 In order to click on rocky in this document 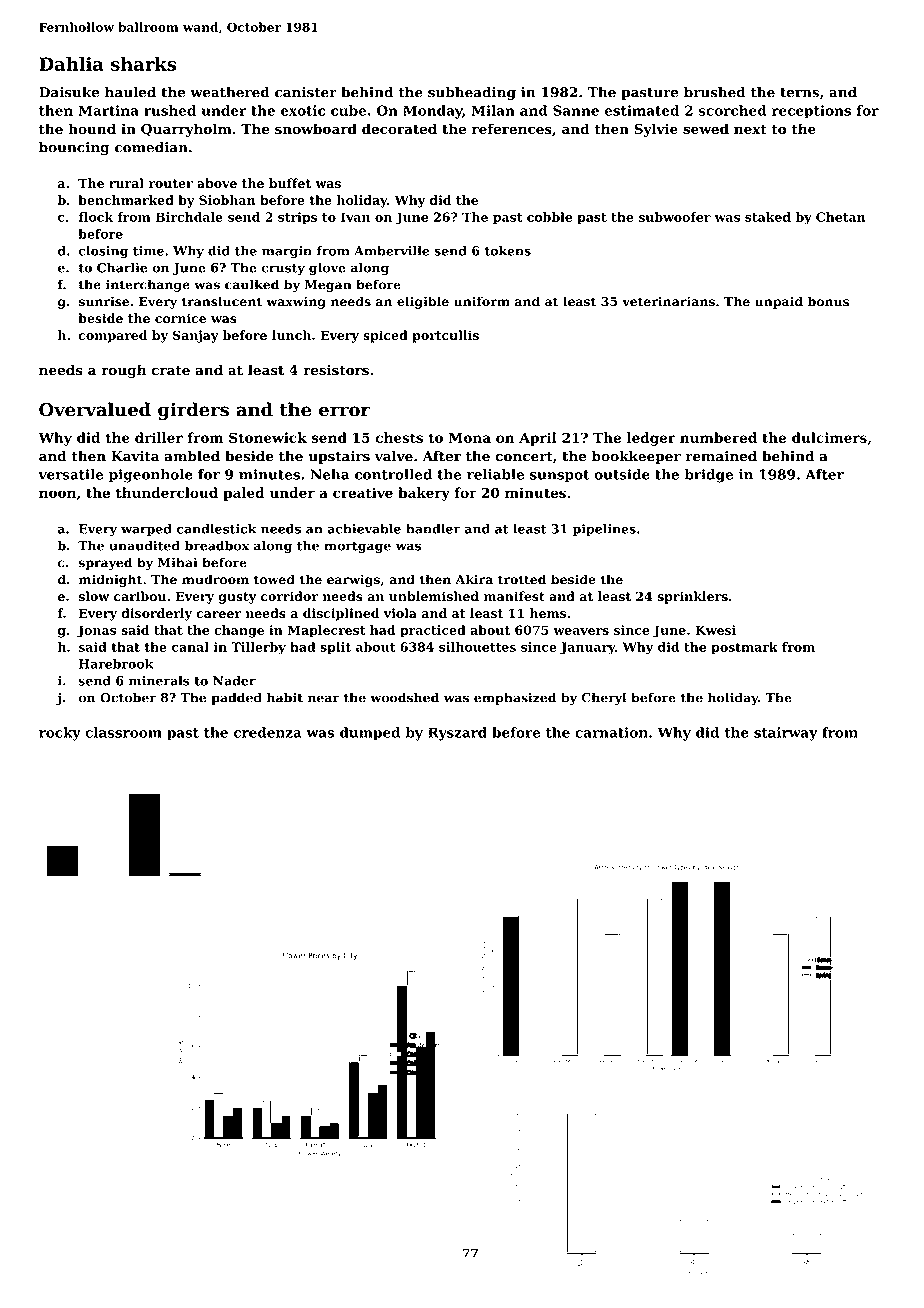, I will do `click(60, 734)`.
